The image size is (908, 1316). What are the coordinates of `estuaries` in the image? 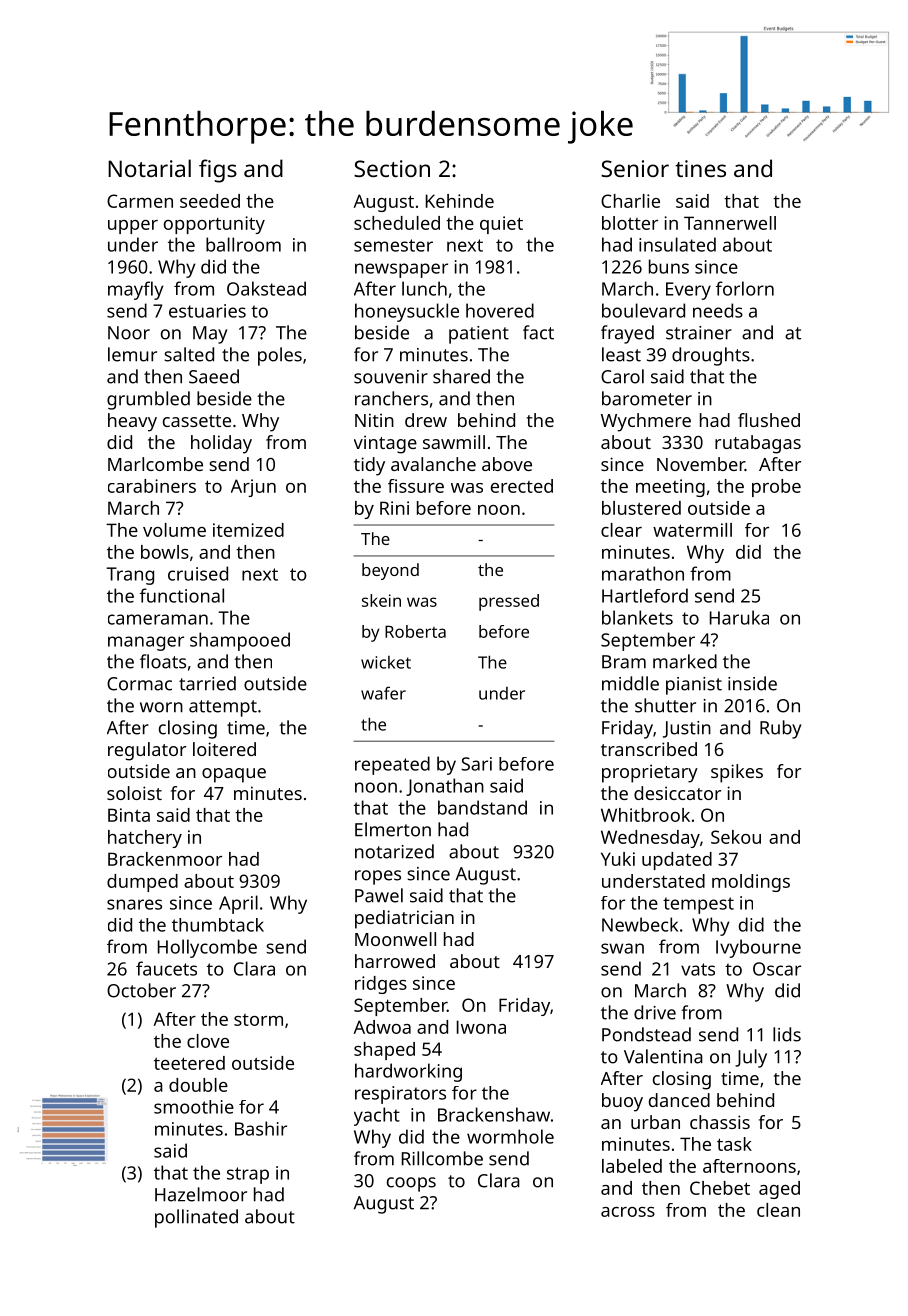 It's located at (207, 311).
